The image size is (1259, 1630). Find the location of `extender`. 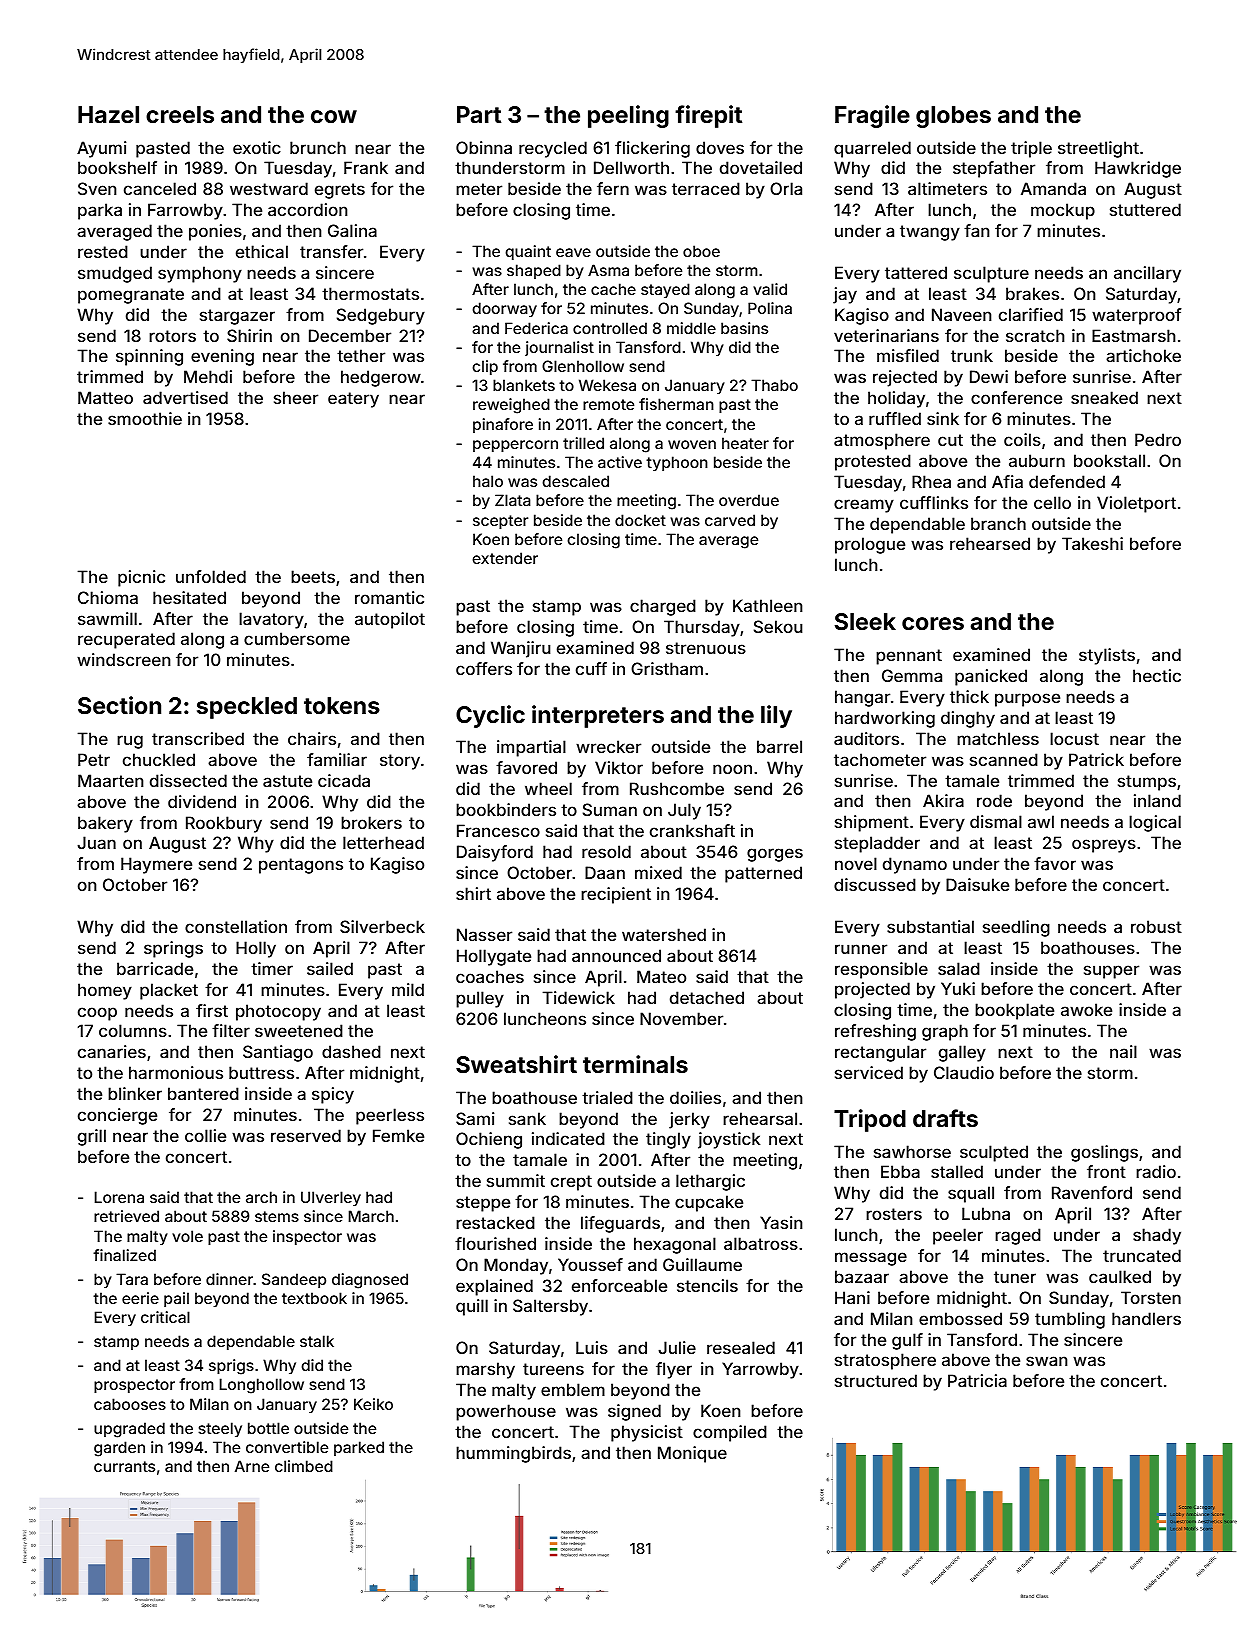

extender is located at coordinates (505, 558).
